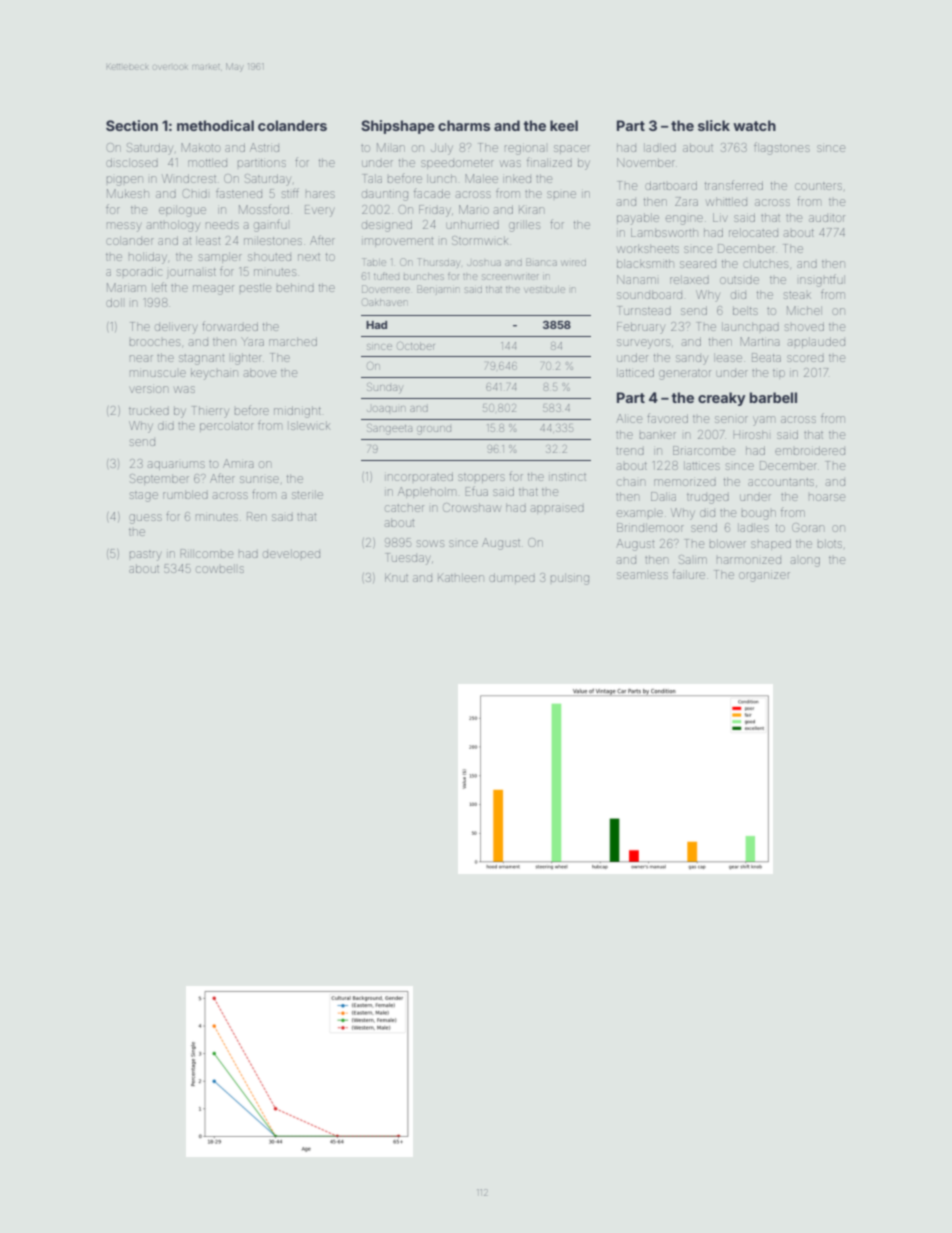  I want to click on trudged, so click(708, 499).
